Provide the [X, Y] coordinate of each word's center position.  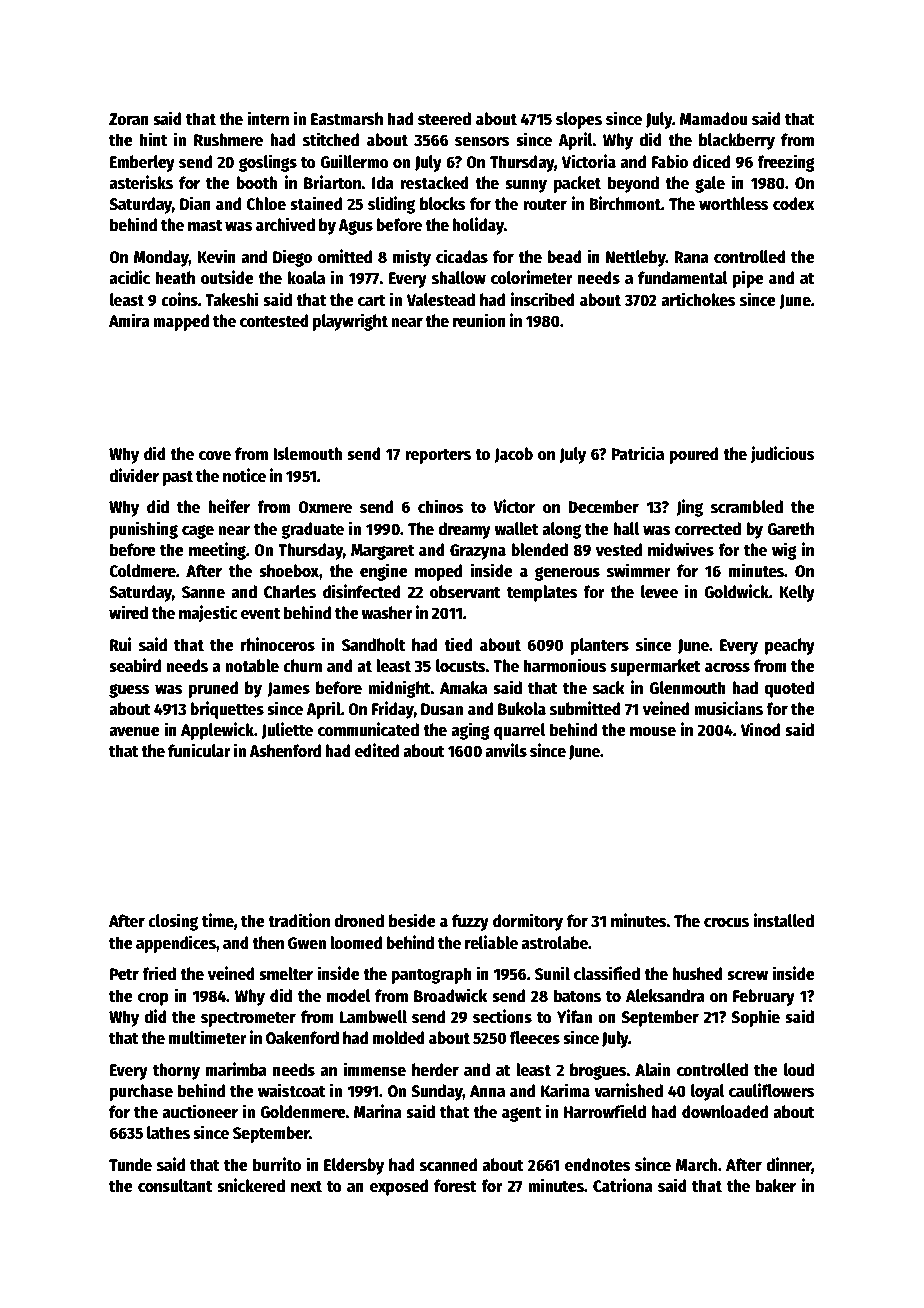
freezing [786, 163]
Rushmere [228, 140]
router [545, 205]
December [603, 507]
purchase [141, 1092]
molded [399, 1038]
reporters [438, 456]
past [178, 478]
